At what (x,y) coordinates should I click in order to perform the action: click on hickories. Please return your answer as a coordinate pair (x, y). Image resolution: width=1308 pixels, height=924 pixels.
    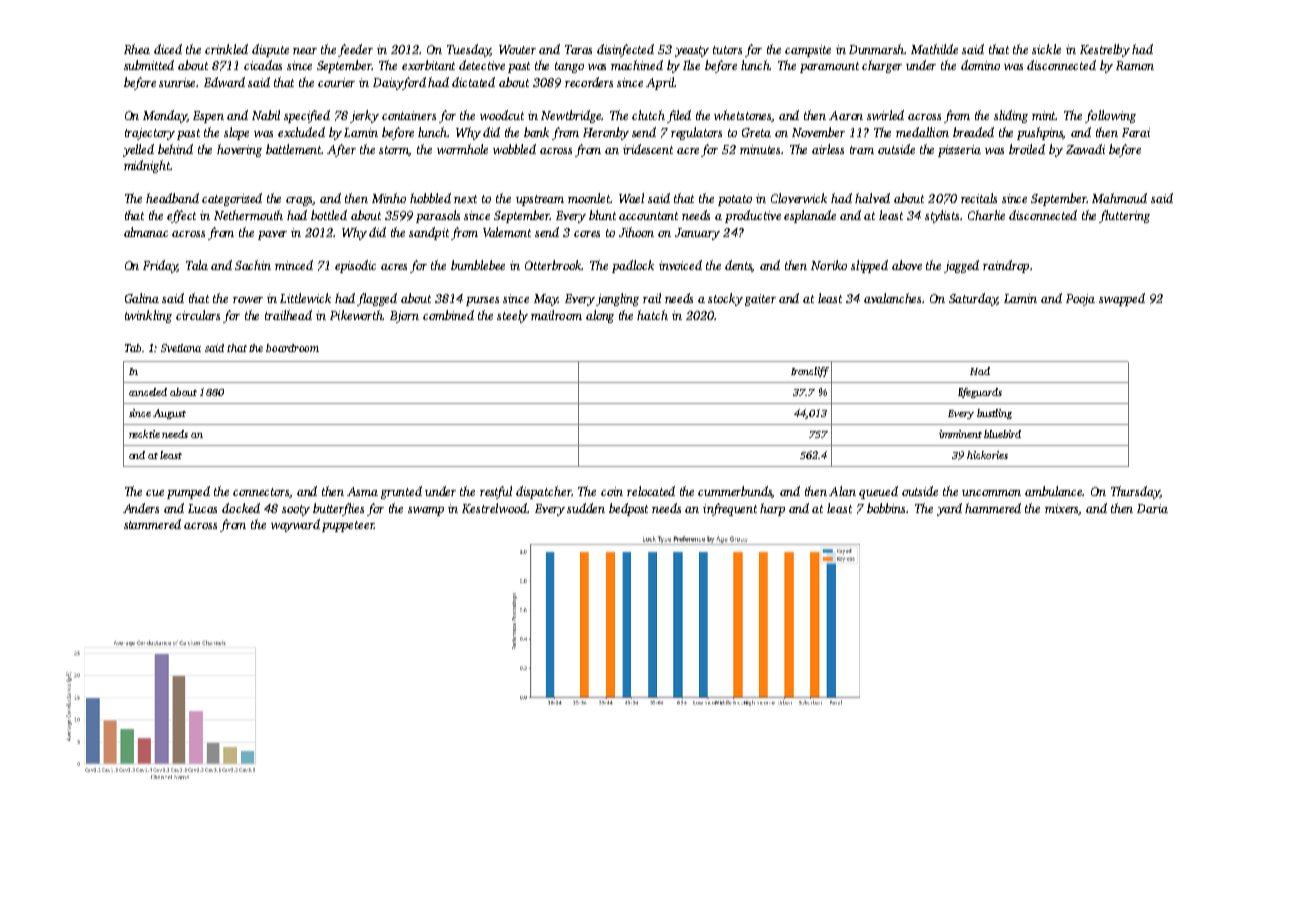
    Looking at the image, I should click on (987, 455).
